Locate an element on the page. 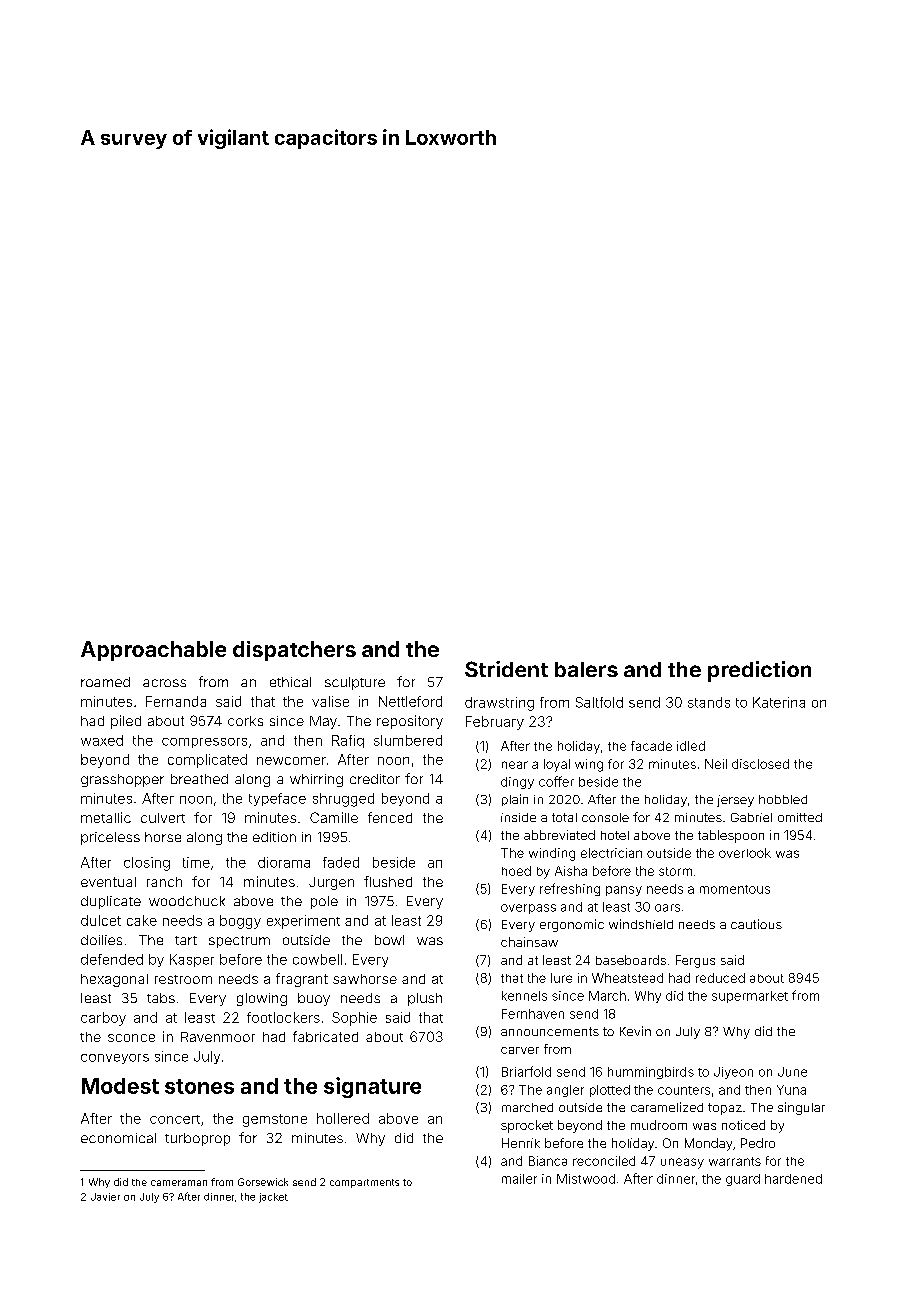  Strident is located at coordinates (506, 669).
